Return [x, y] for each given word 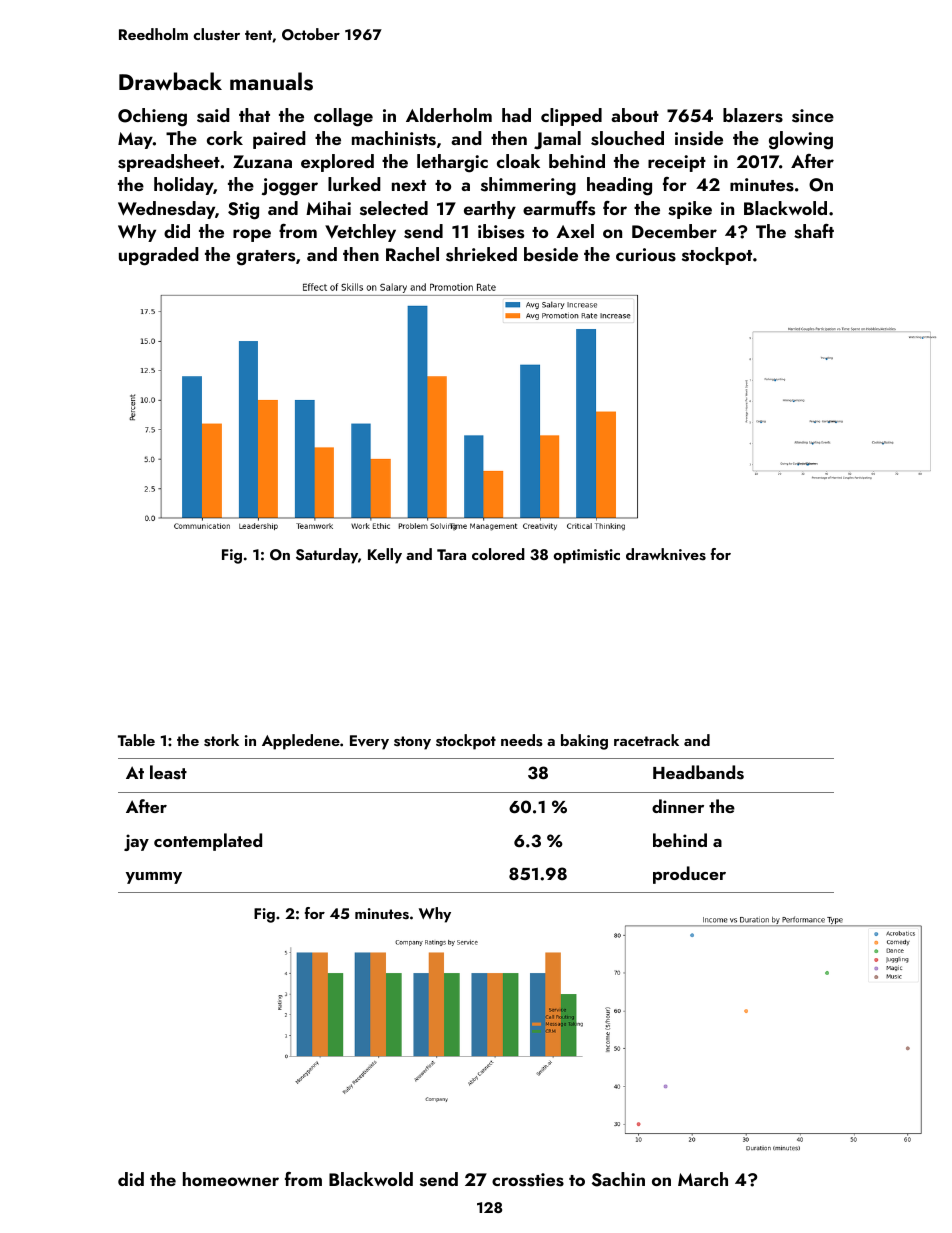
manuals [271, 81]
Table [136, 740]
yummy [154, 878]
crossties [528, 1180]
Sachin [618, 1179]
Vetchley [360, 233]
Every [369, 742]
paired [279, 140]
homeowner [231, 1179]
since [813, 116]
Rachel [412, 254]
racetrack [646, 740]
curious [646, 255]
